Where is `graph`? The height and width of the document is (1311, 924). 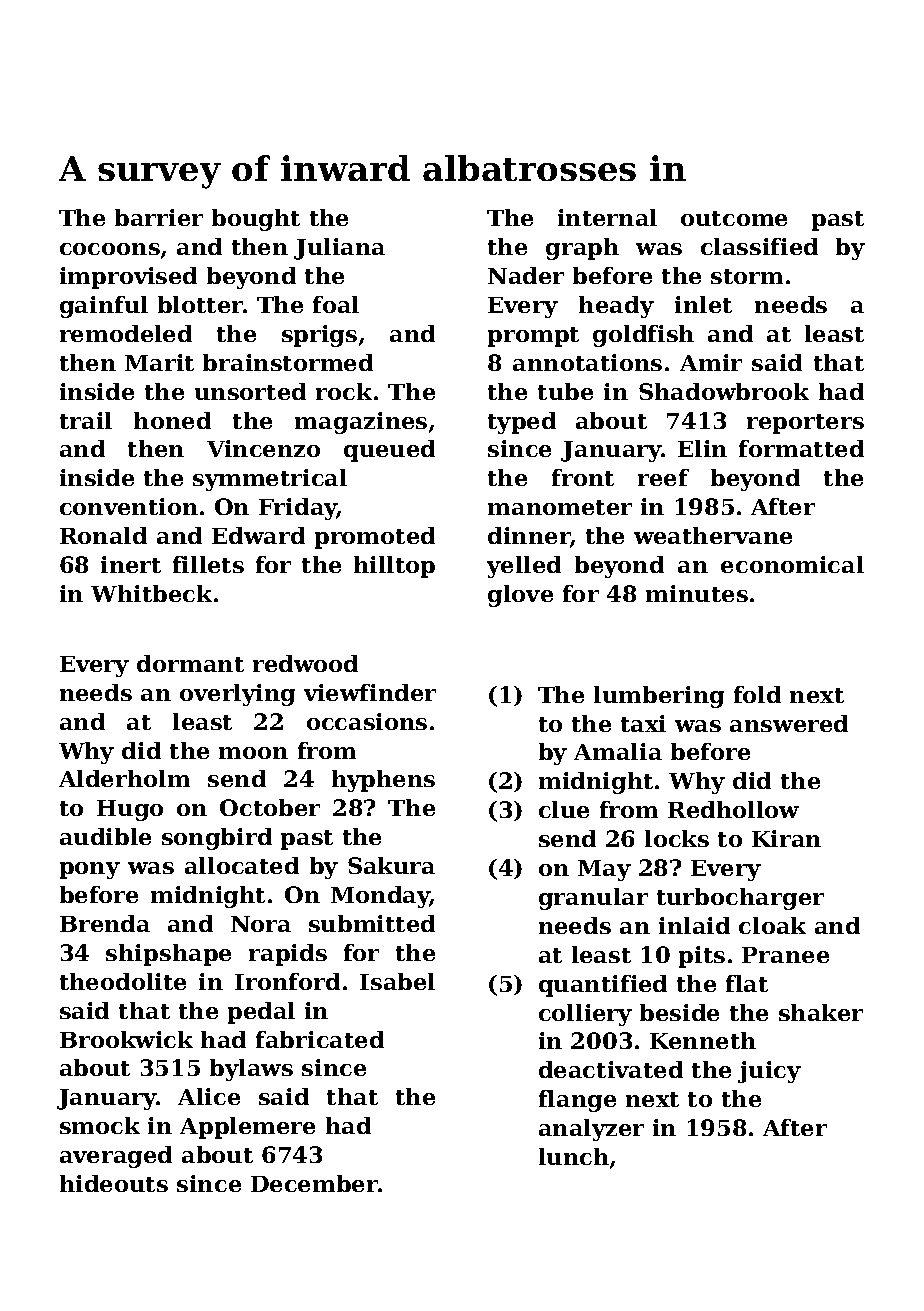
graph is located at coordinates (582, 249).
